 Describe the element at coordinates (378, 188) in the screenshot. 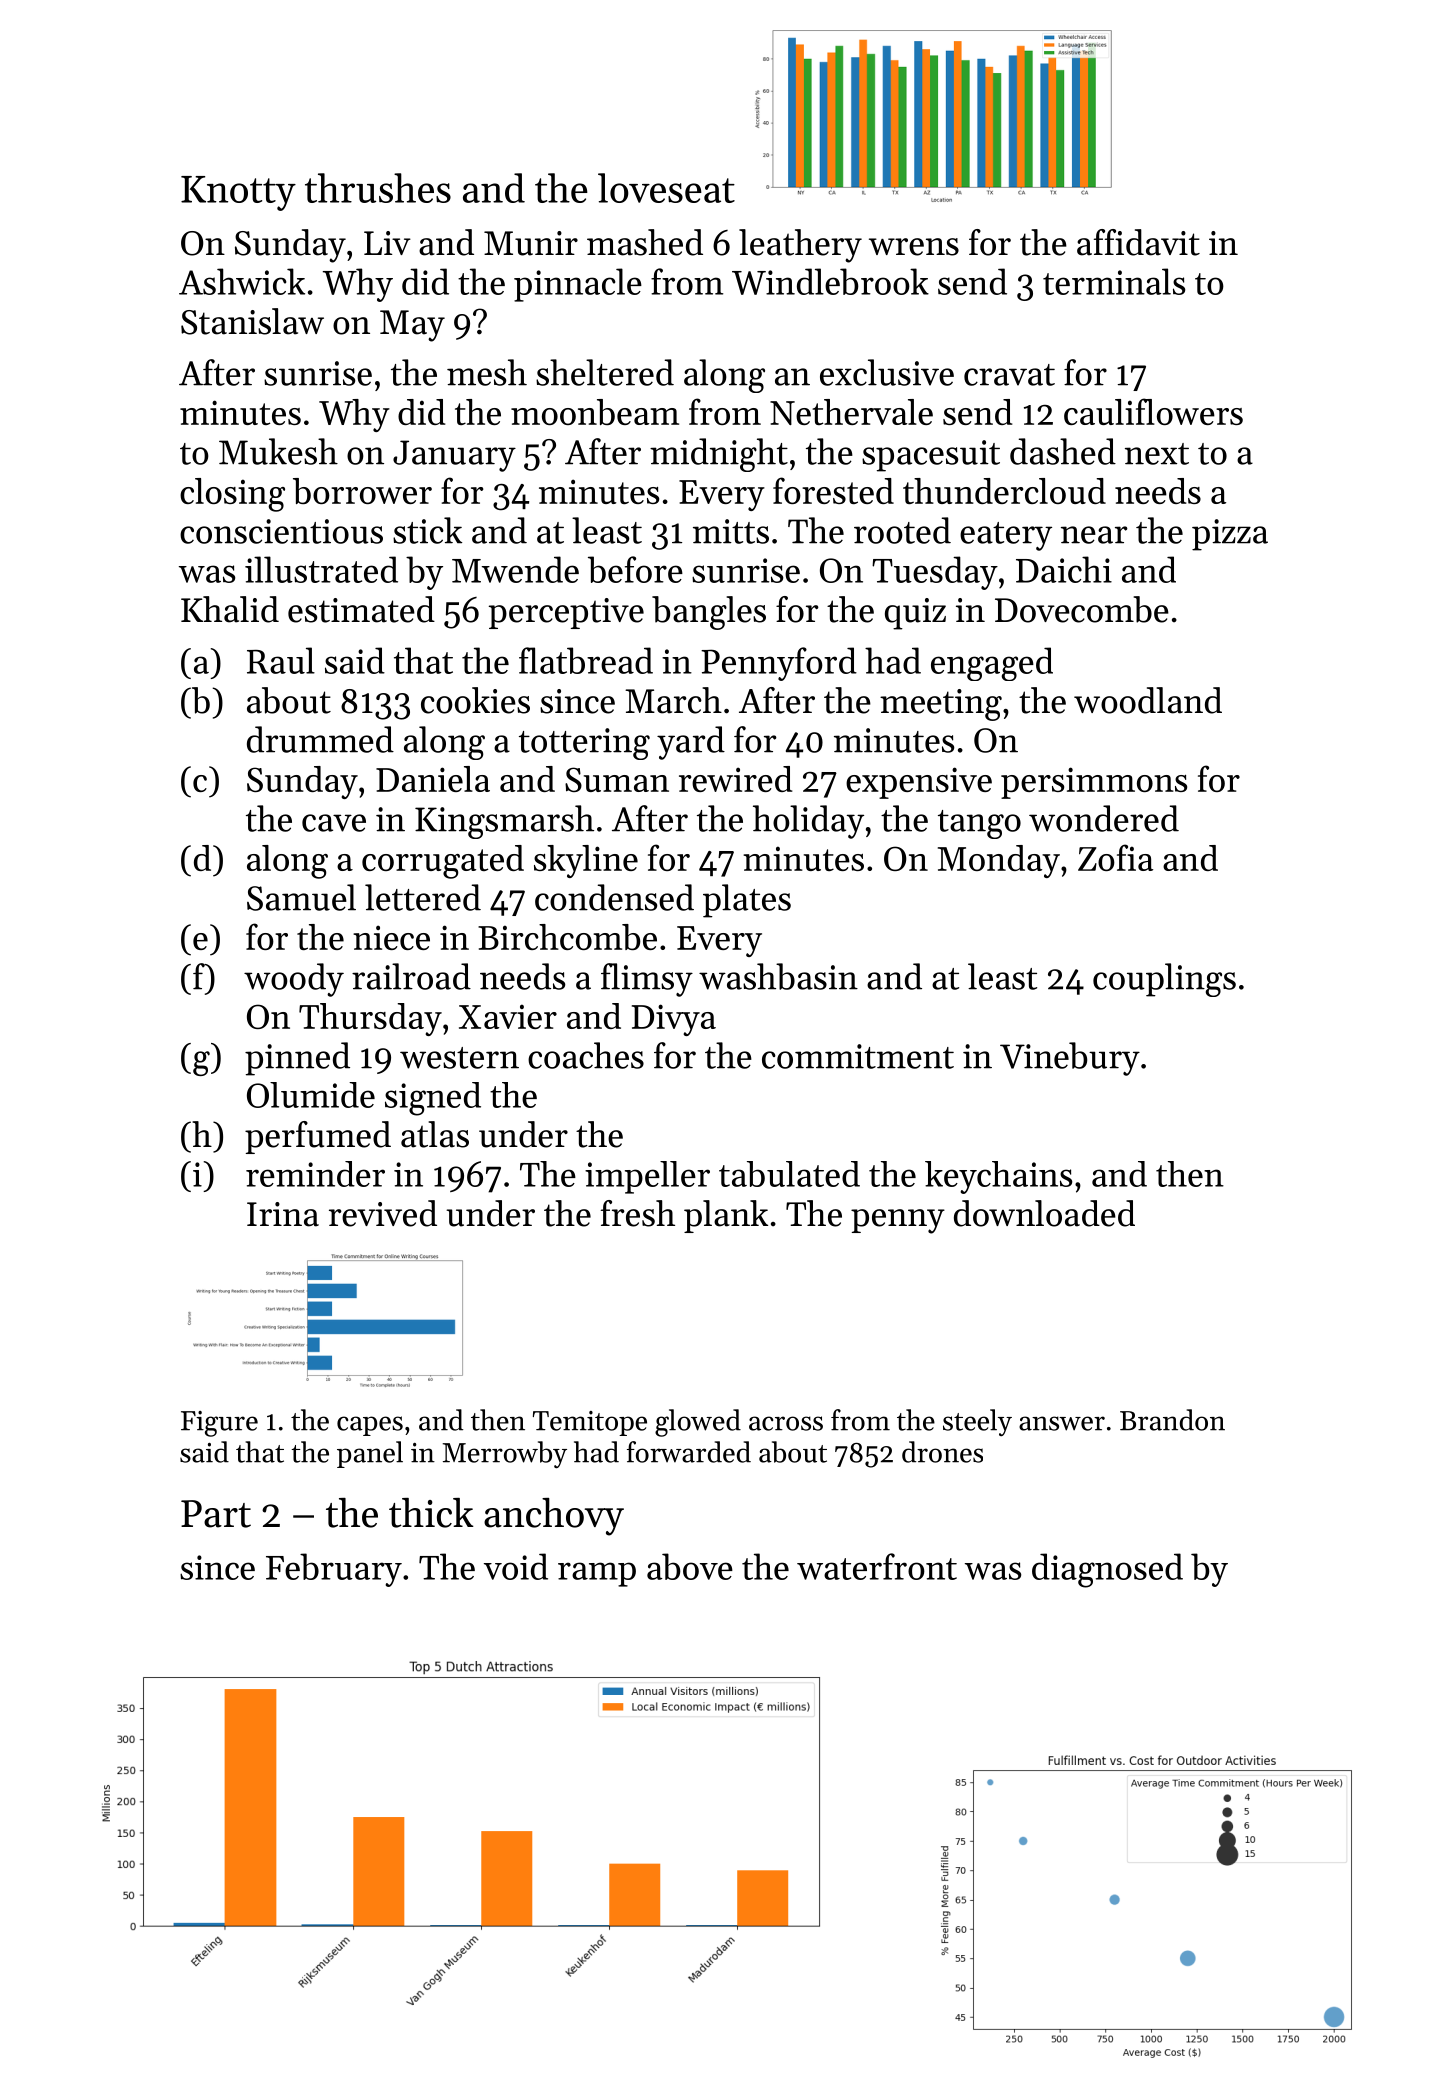

I see `thrushes` at that location.
